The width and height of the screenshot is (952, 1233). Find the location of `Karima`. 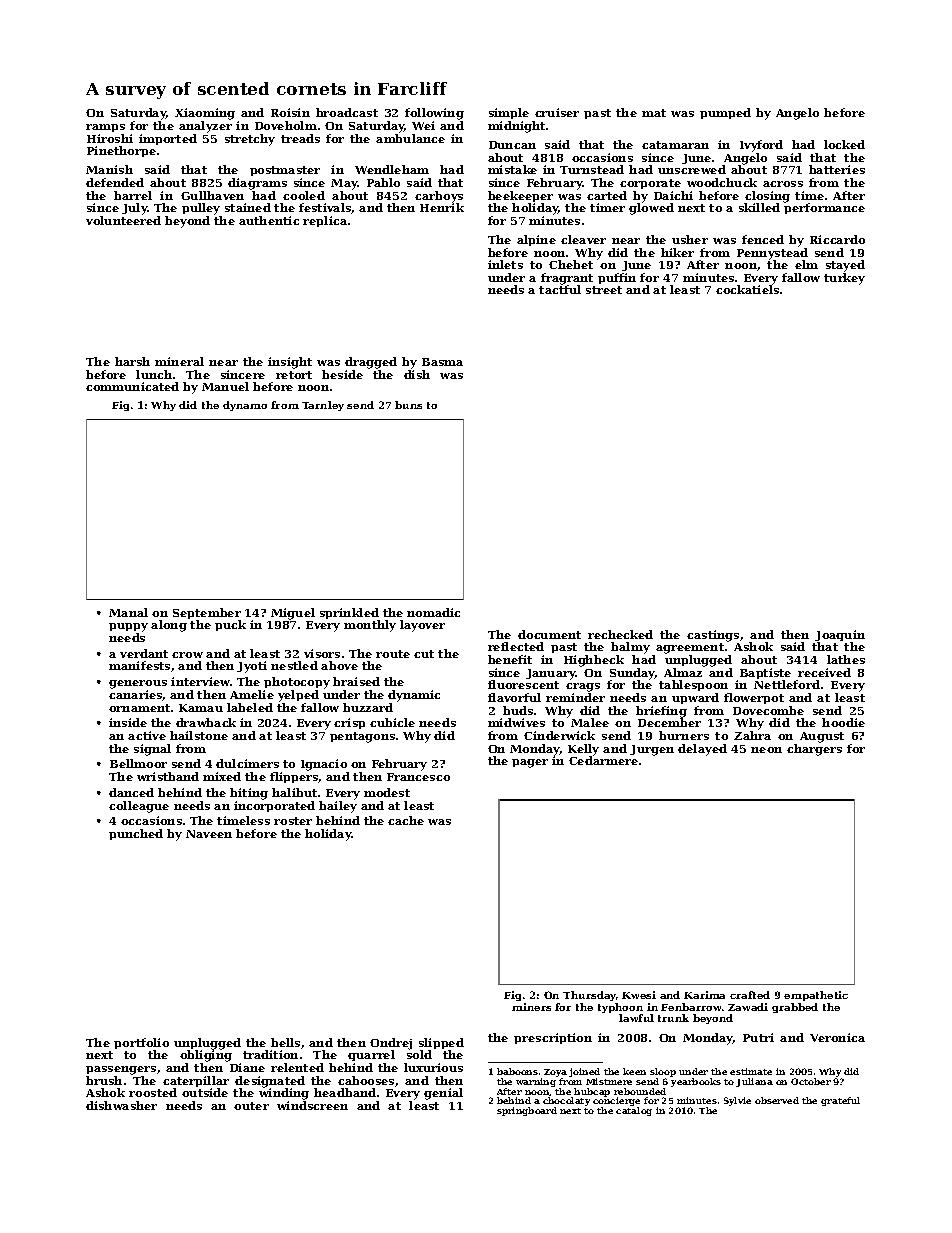

Karima is located at coordinates (704, 995).
